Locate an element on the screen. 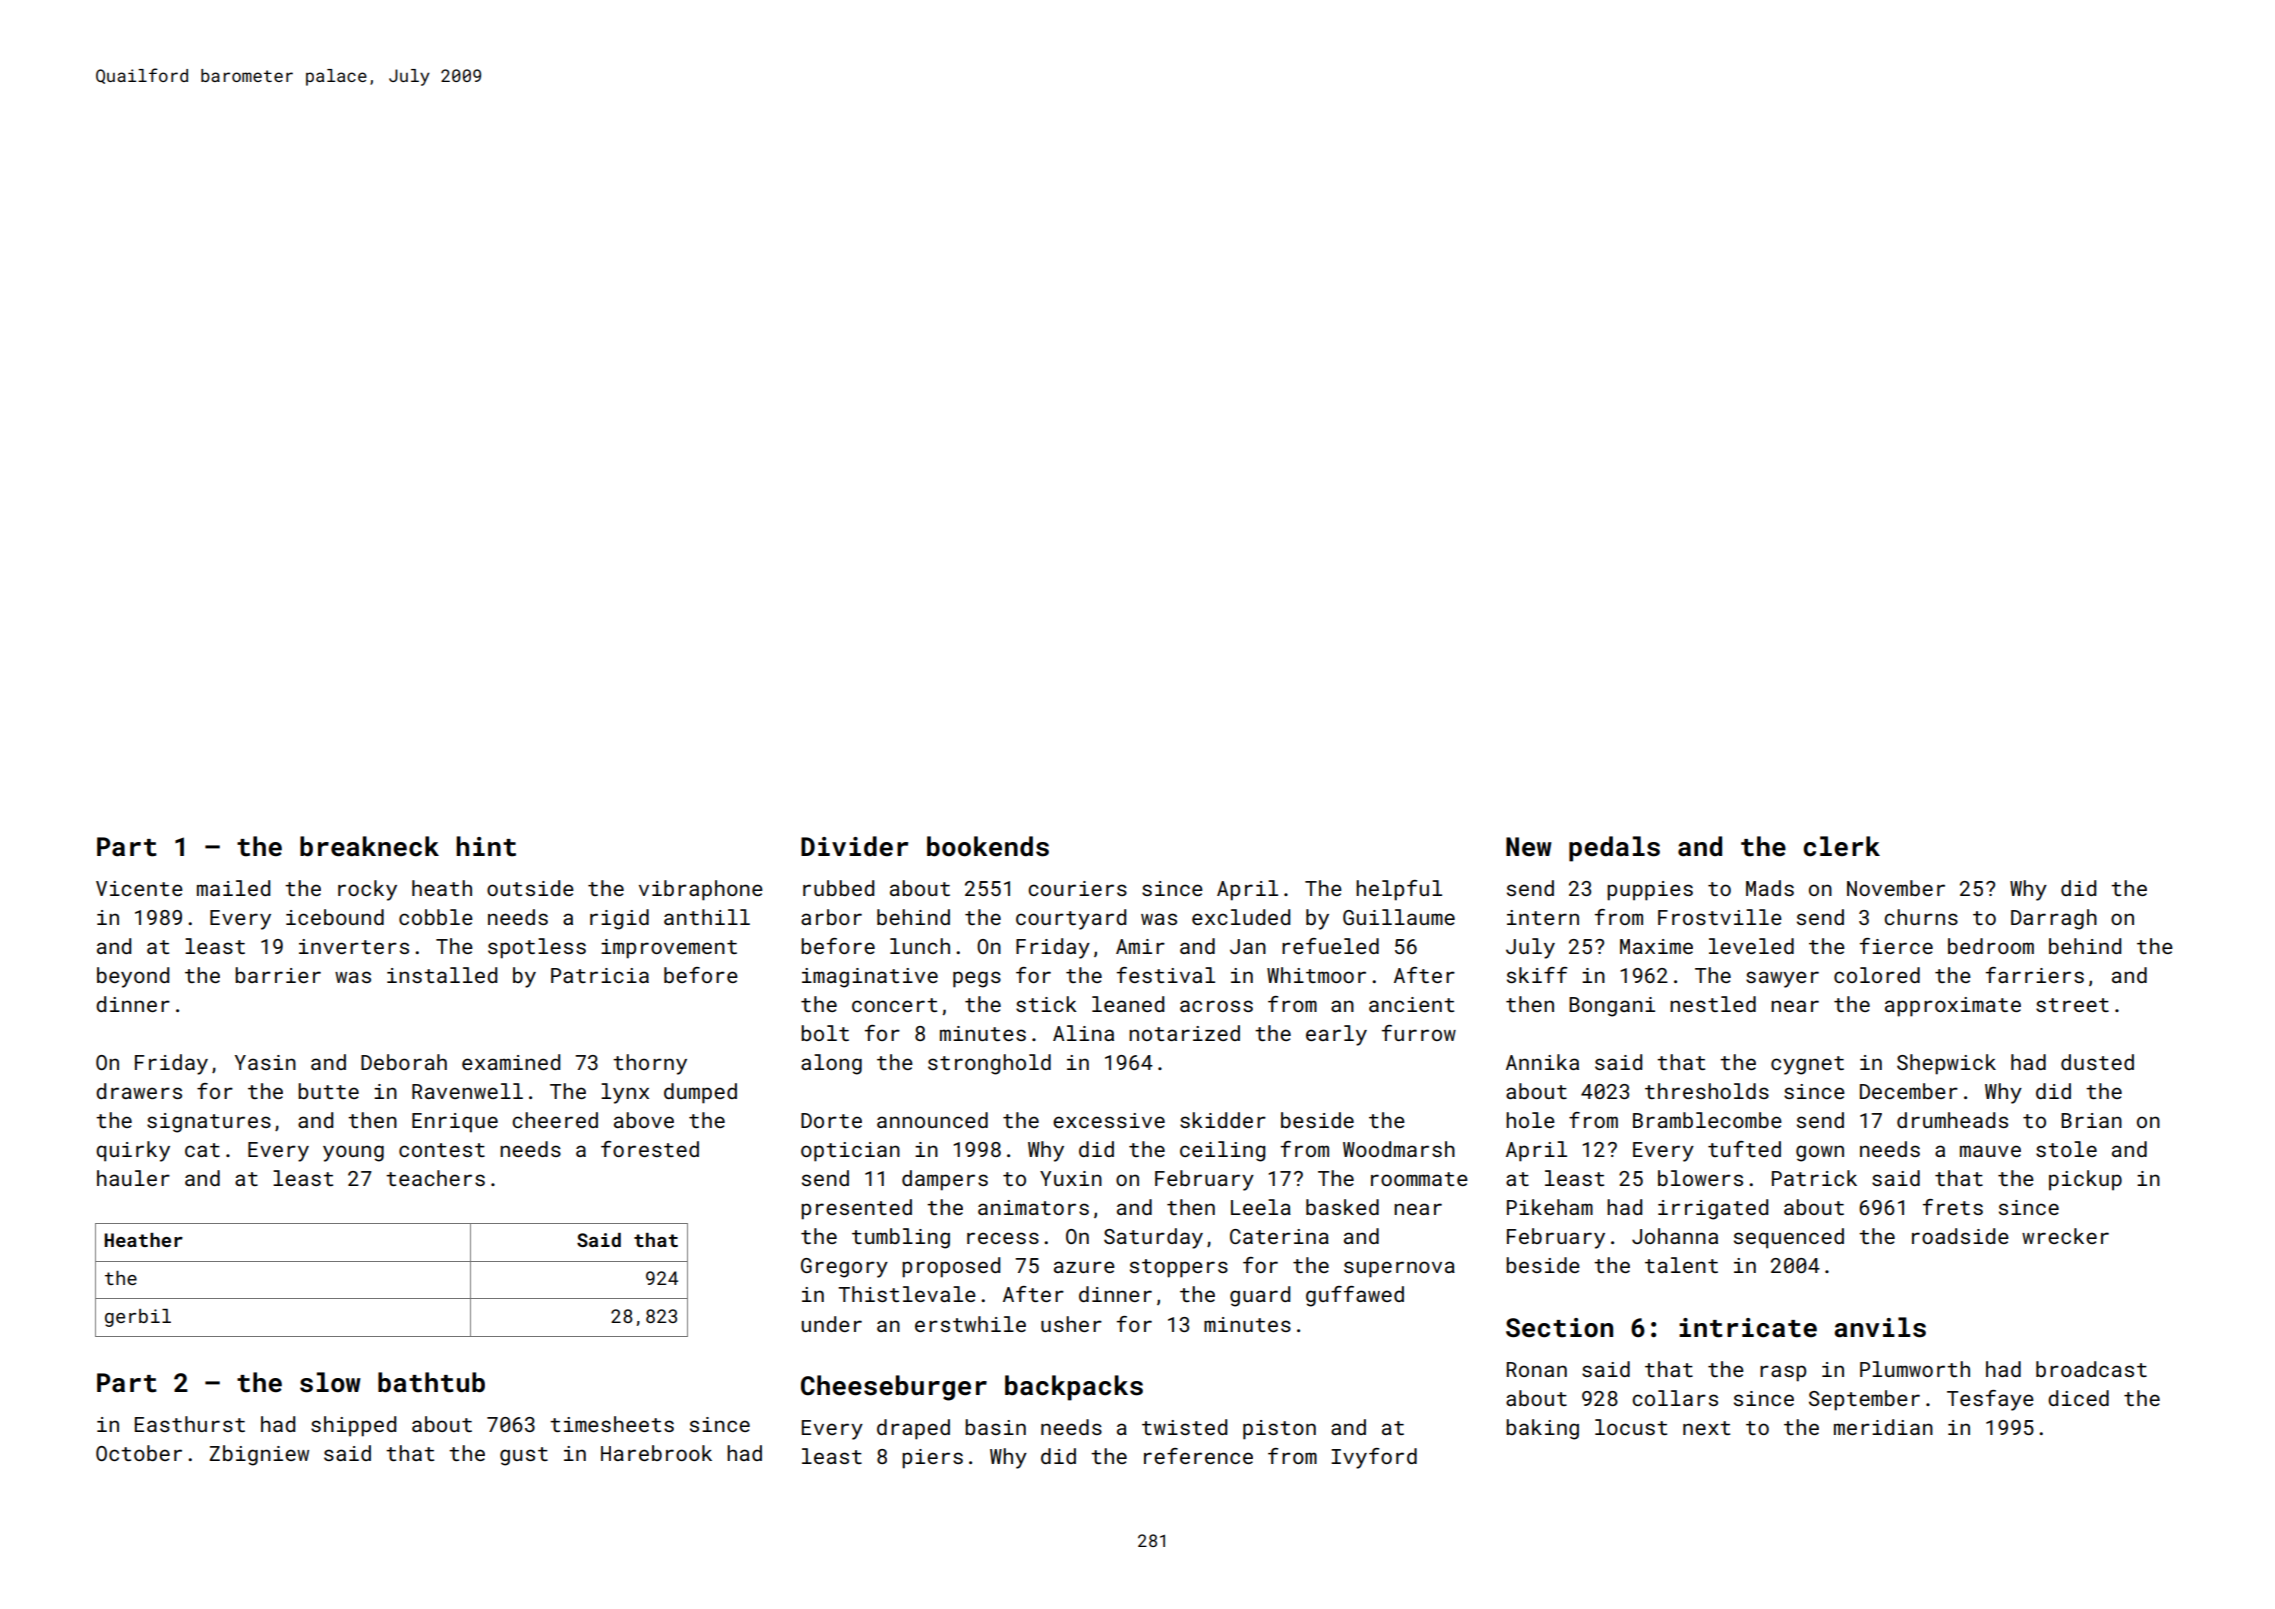 The image size is (2275, 1609). Zbigniew is located at coordinates (259, 1455).
